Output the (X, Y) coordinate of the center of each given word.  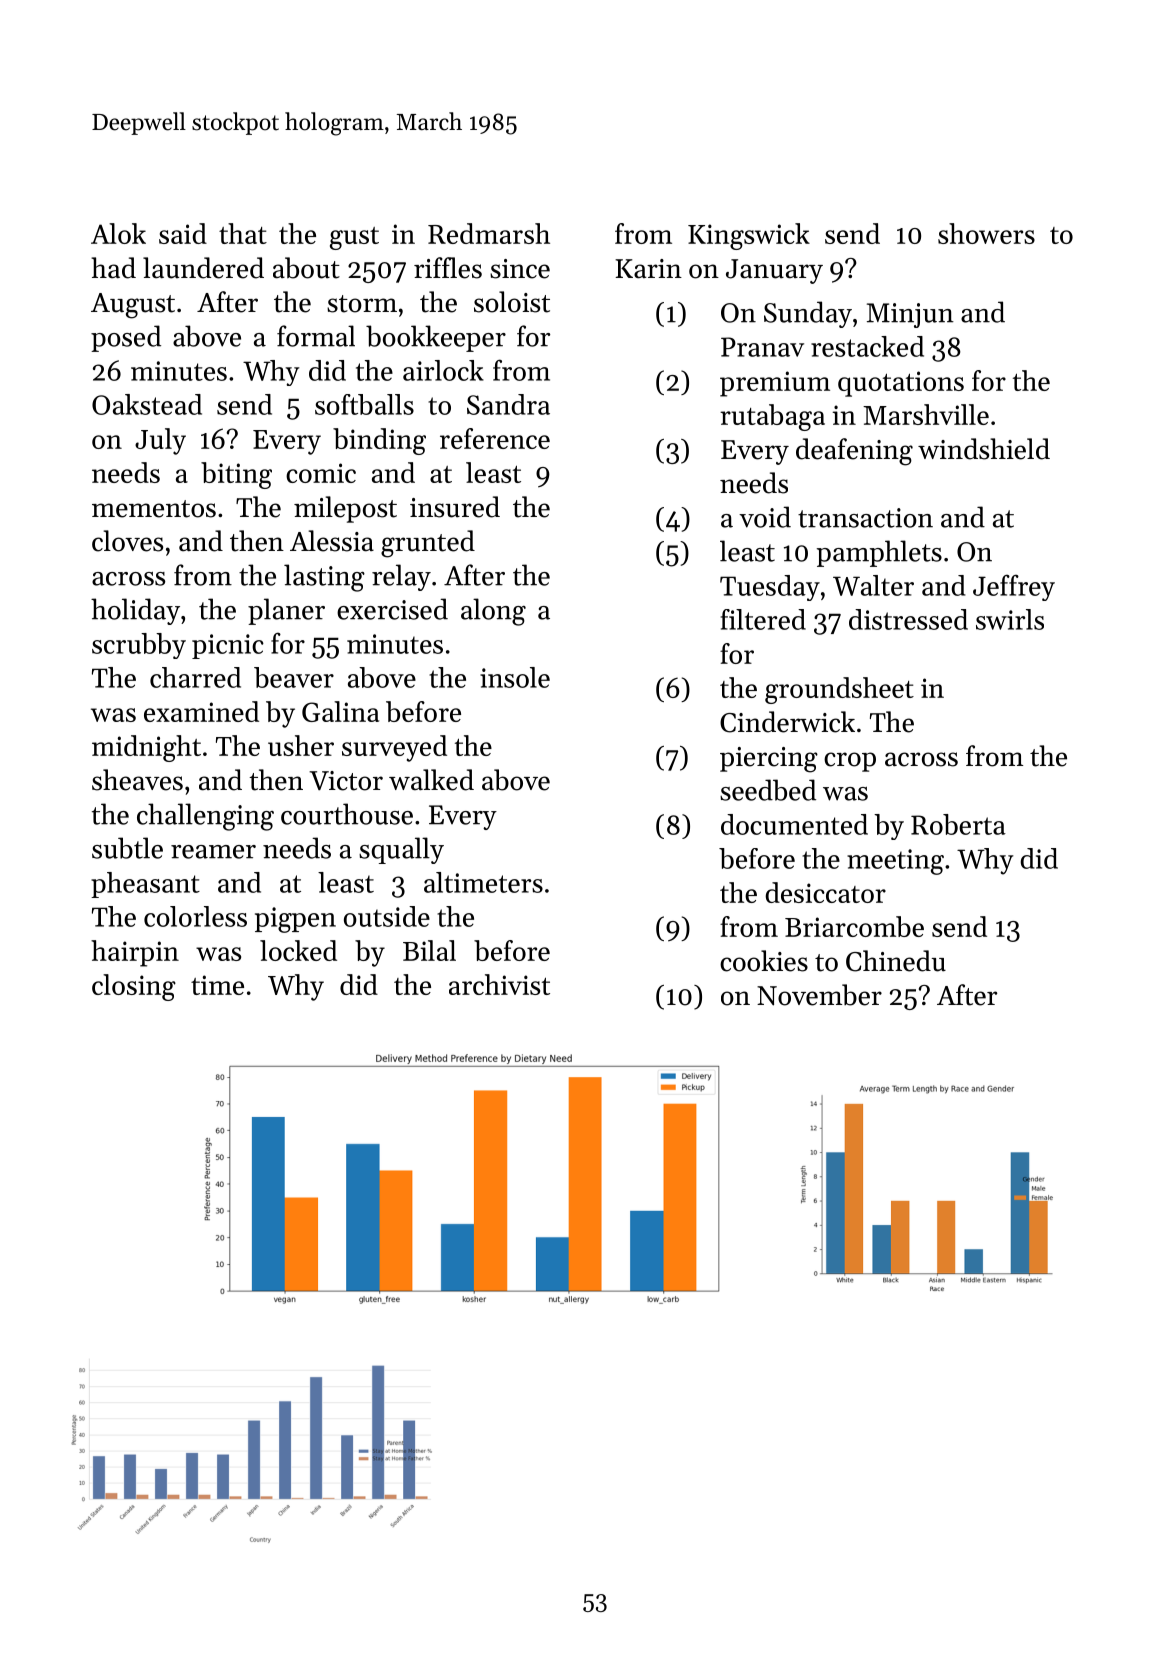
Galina (340, 711)
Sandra (508, 404)
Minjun (910, 315)
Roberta (958, 824)
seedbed (768, 790)
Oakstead (147, 404)
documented (794, 824)
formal (316, 336)
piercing (769, 760)
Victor (346, 781)
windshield (984, 449)
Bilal (429, 950)
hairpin (135, 953)
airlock (443, 370)
